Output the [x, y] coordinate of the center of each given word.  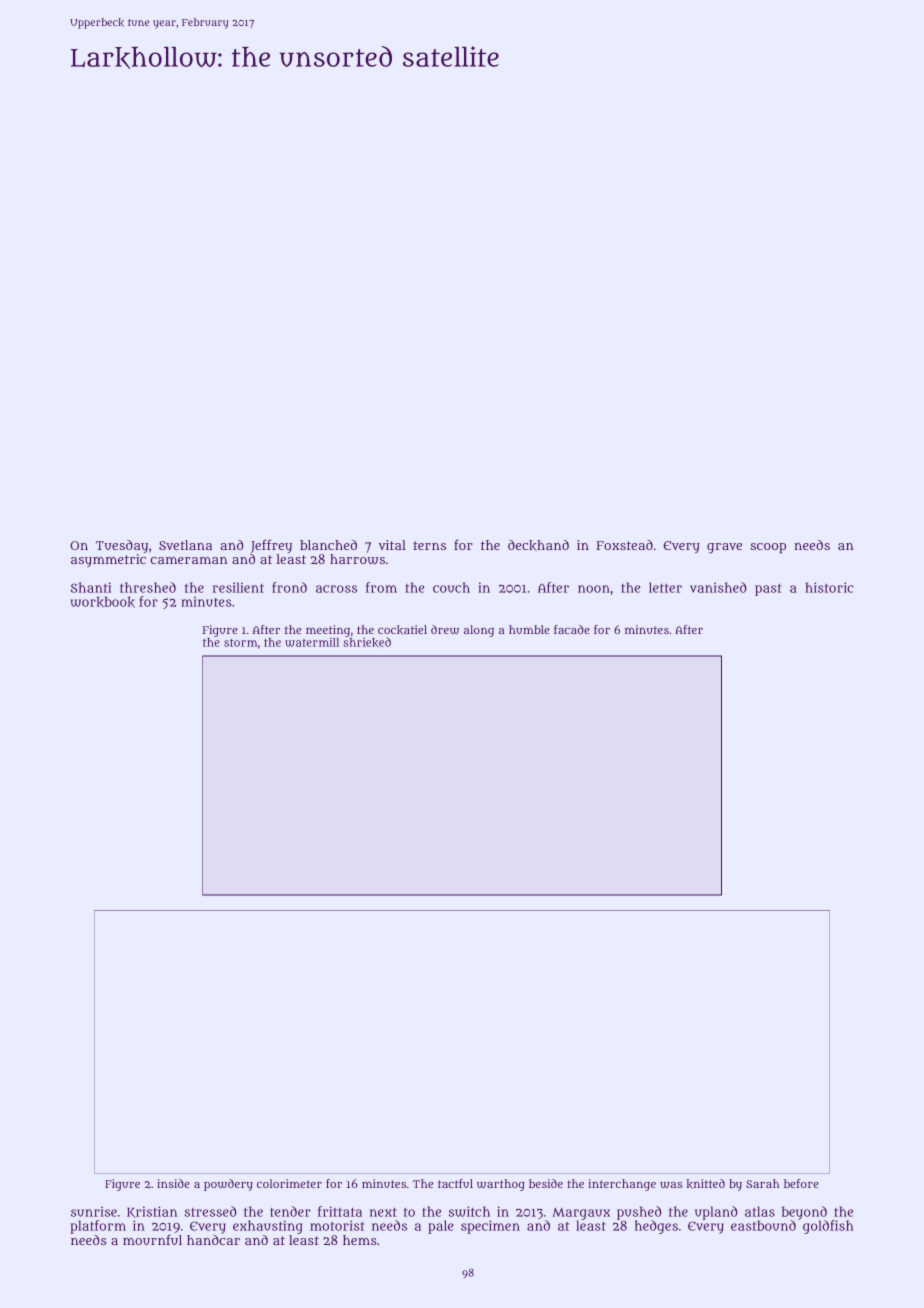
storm [240, 643]
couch [451, 587]
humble [529, 629]
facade [572, 629]
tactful [455, 1183]
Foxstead [625, 545]
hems [360, 1240]
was [671, 1185]
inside [173, 1183]
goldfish [828, 1227]
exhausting [268, 1227]
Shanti [91, 587]
